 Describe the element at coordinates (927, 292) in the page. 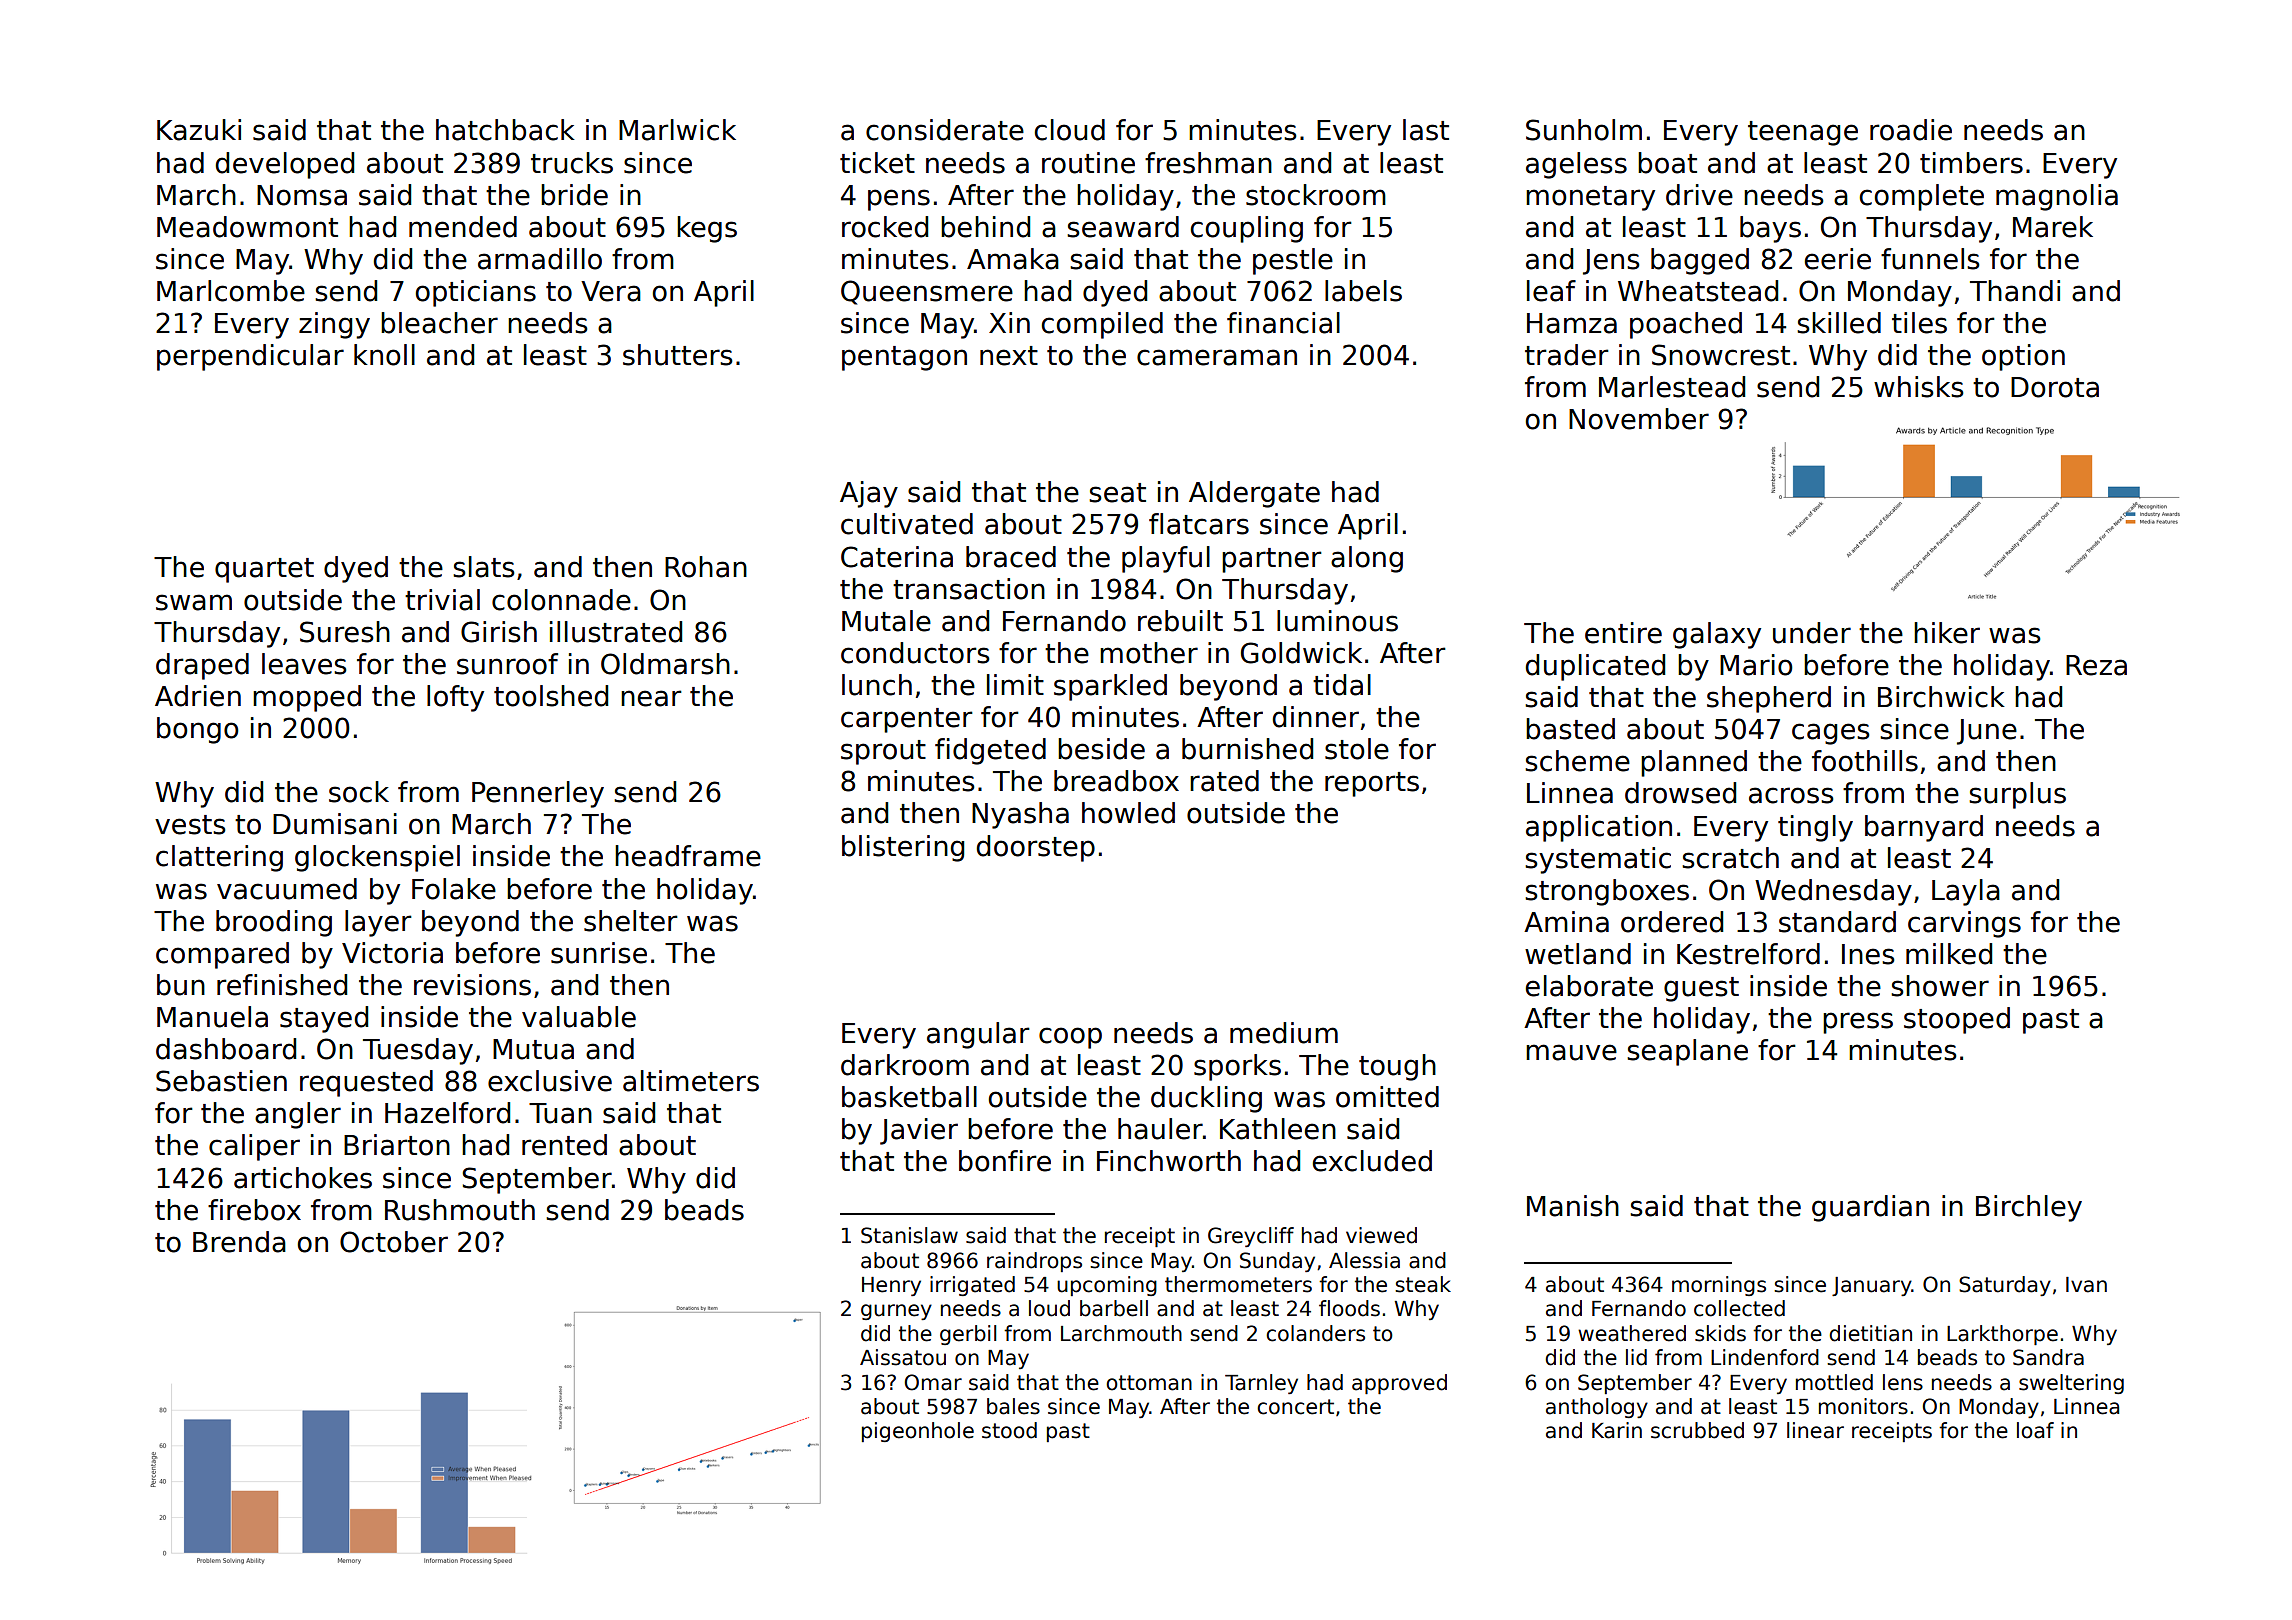

I see `Queensmere` at that location.
